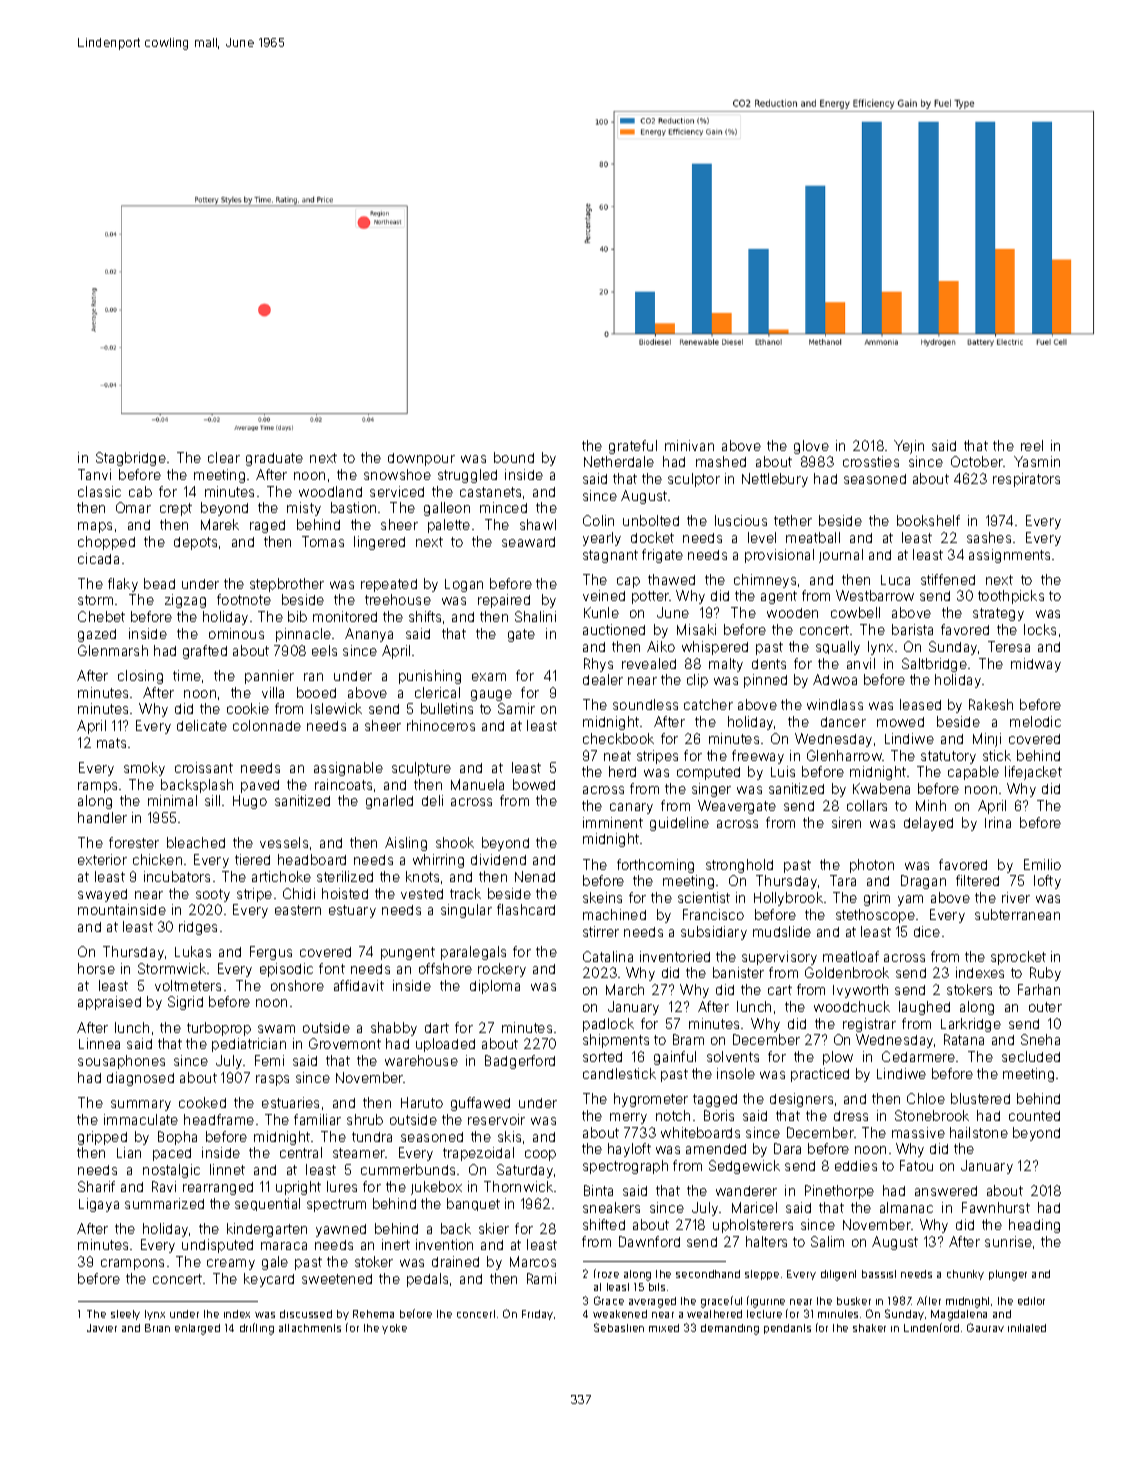 The height and width of the screenshot is (1476, 1140). What do you see at coordinates (655, 866) in the screenshot?
I see `forthcoming` at bounding box center [655, 866].
